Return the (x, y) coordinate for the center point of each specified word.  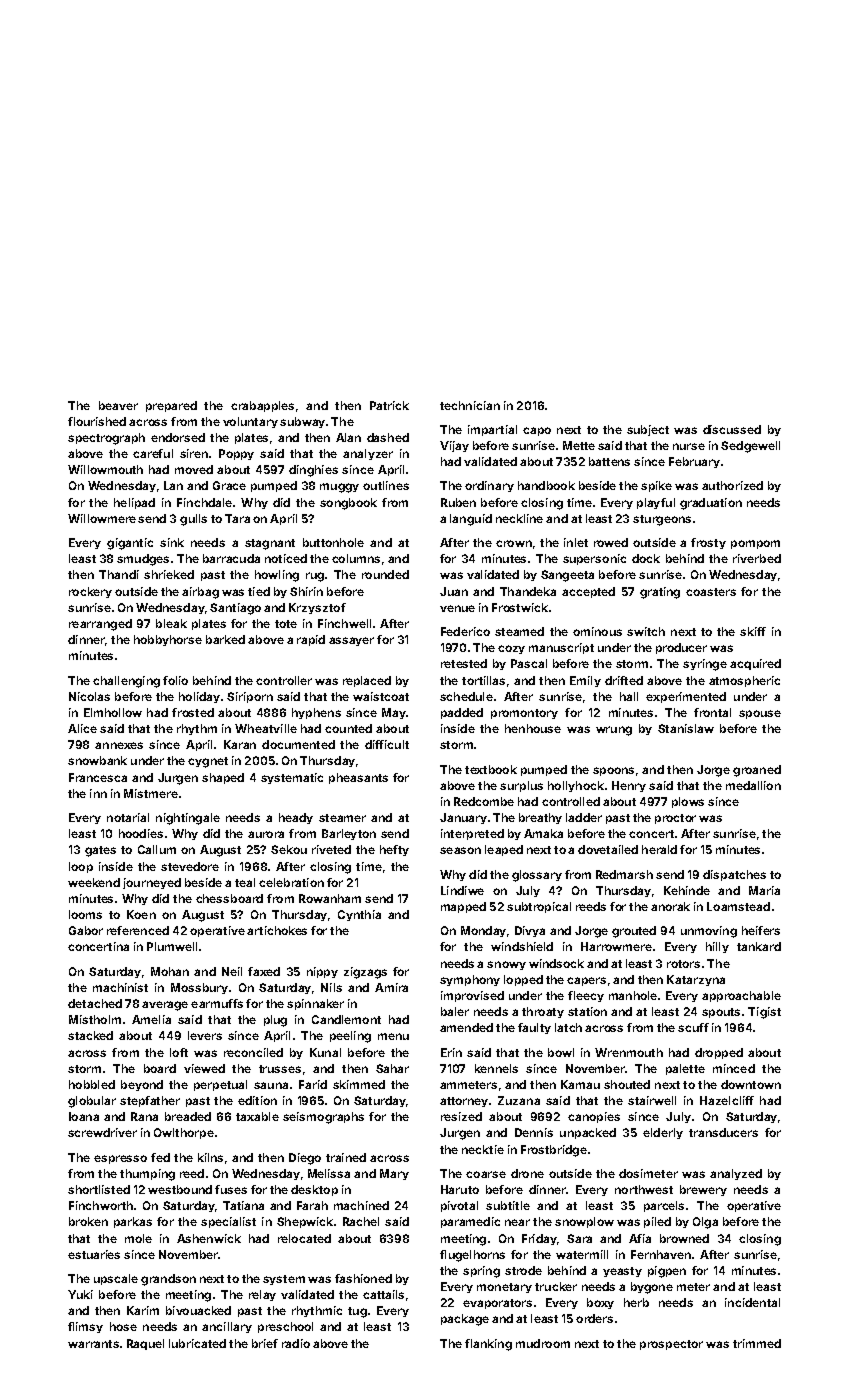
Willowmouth (105, 469)
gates (100, 851)
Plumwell (172, 946)
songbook (348, 504)
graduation (711, 504)
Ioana (84, 1116)
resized (461, 1116)
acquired (755, 664)
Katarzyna (696, 980)
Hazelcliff (727, 1100)
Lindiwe (462, 890)
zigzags (365, 973)
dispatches (734, 875)
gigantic (130, 544)
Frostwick (520, 607)
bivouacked (198, 1310)
